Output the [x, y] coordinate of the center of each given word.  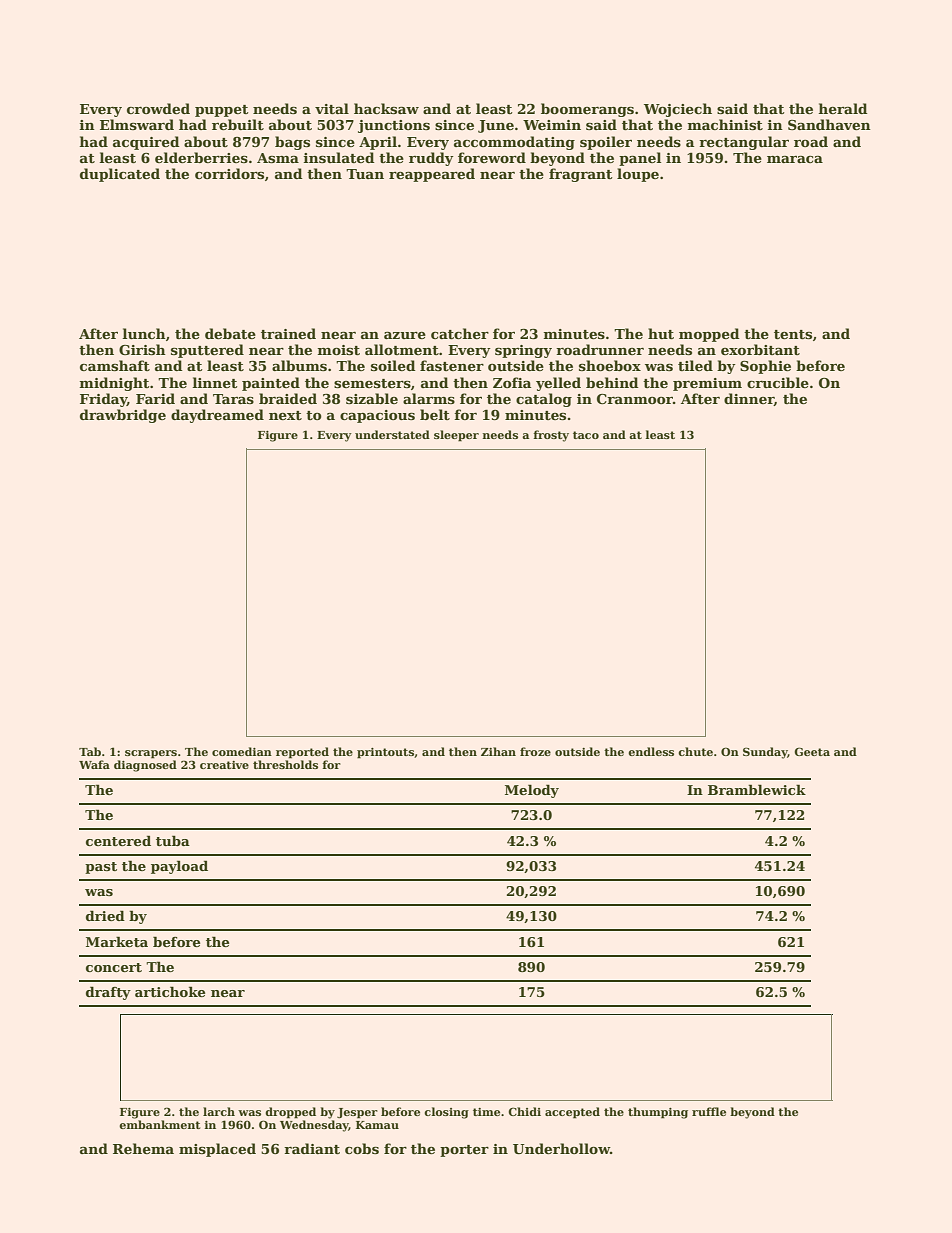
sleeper [456, 436]
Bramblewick [757, 789]
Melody [532, 791]
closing [446, 1113]
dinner [749, 399]
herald [843, 108]
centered [118, 840]
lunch [144, 333]
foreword [492, 157]
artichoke [170, 991]
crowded [158, 108]
